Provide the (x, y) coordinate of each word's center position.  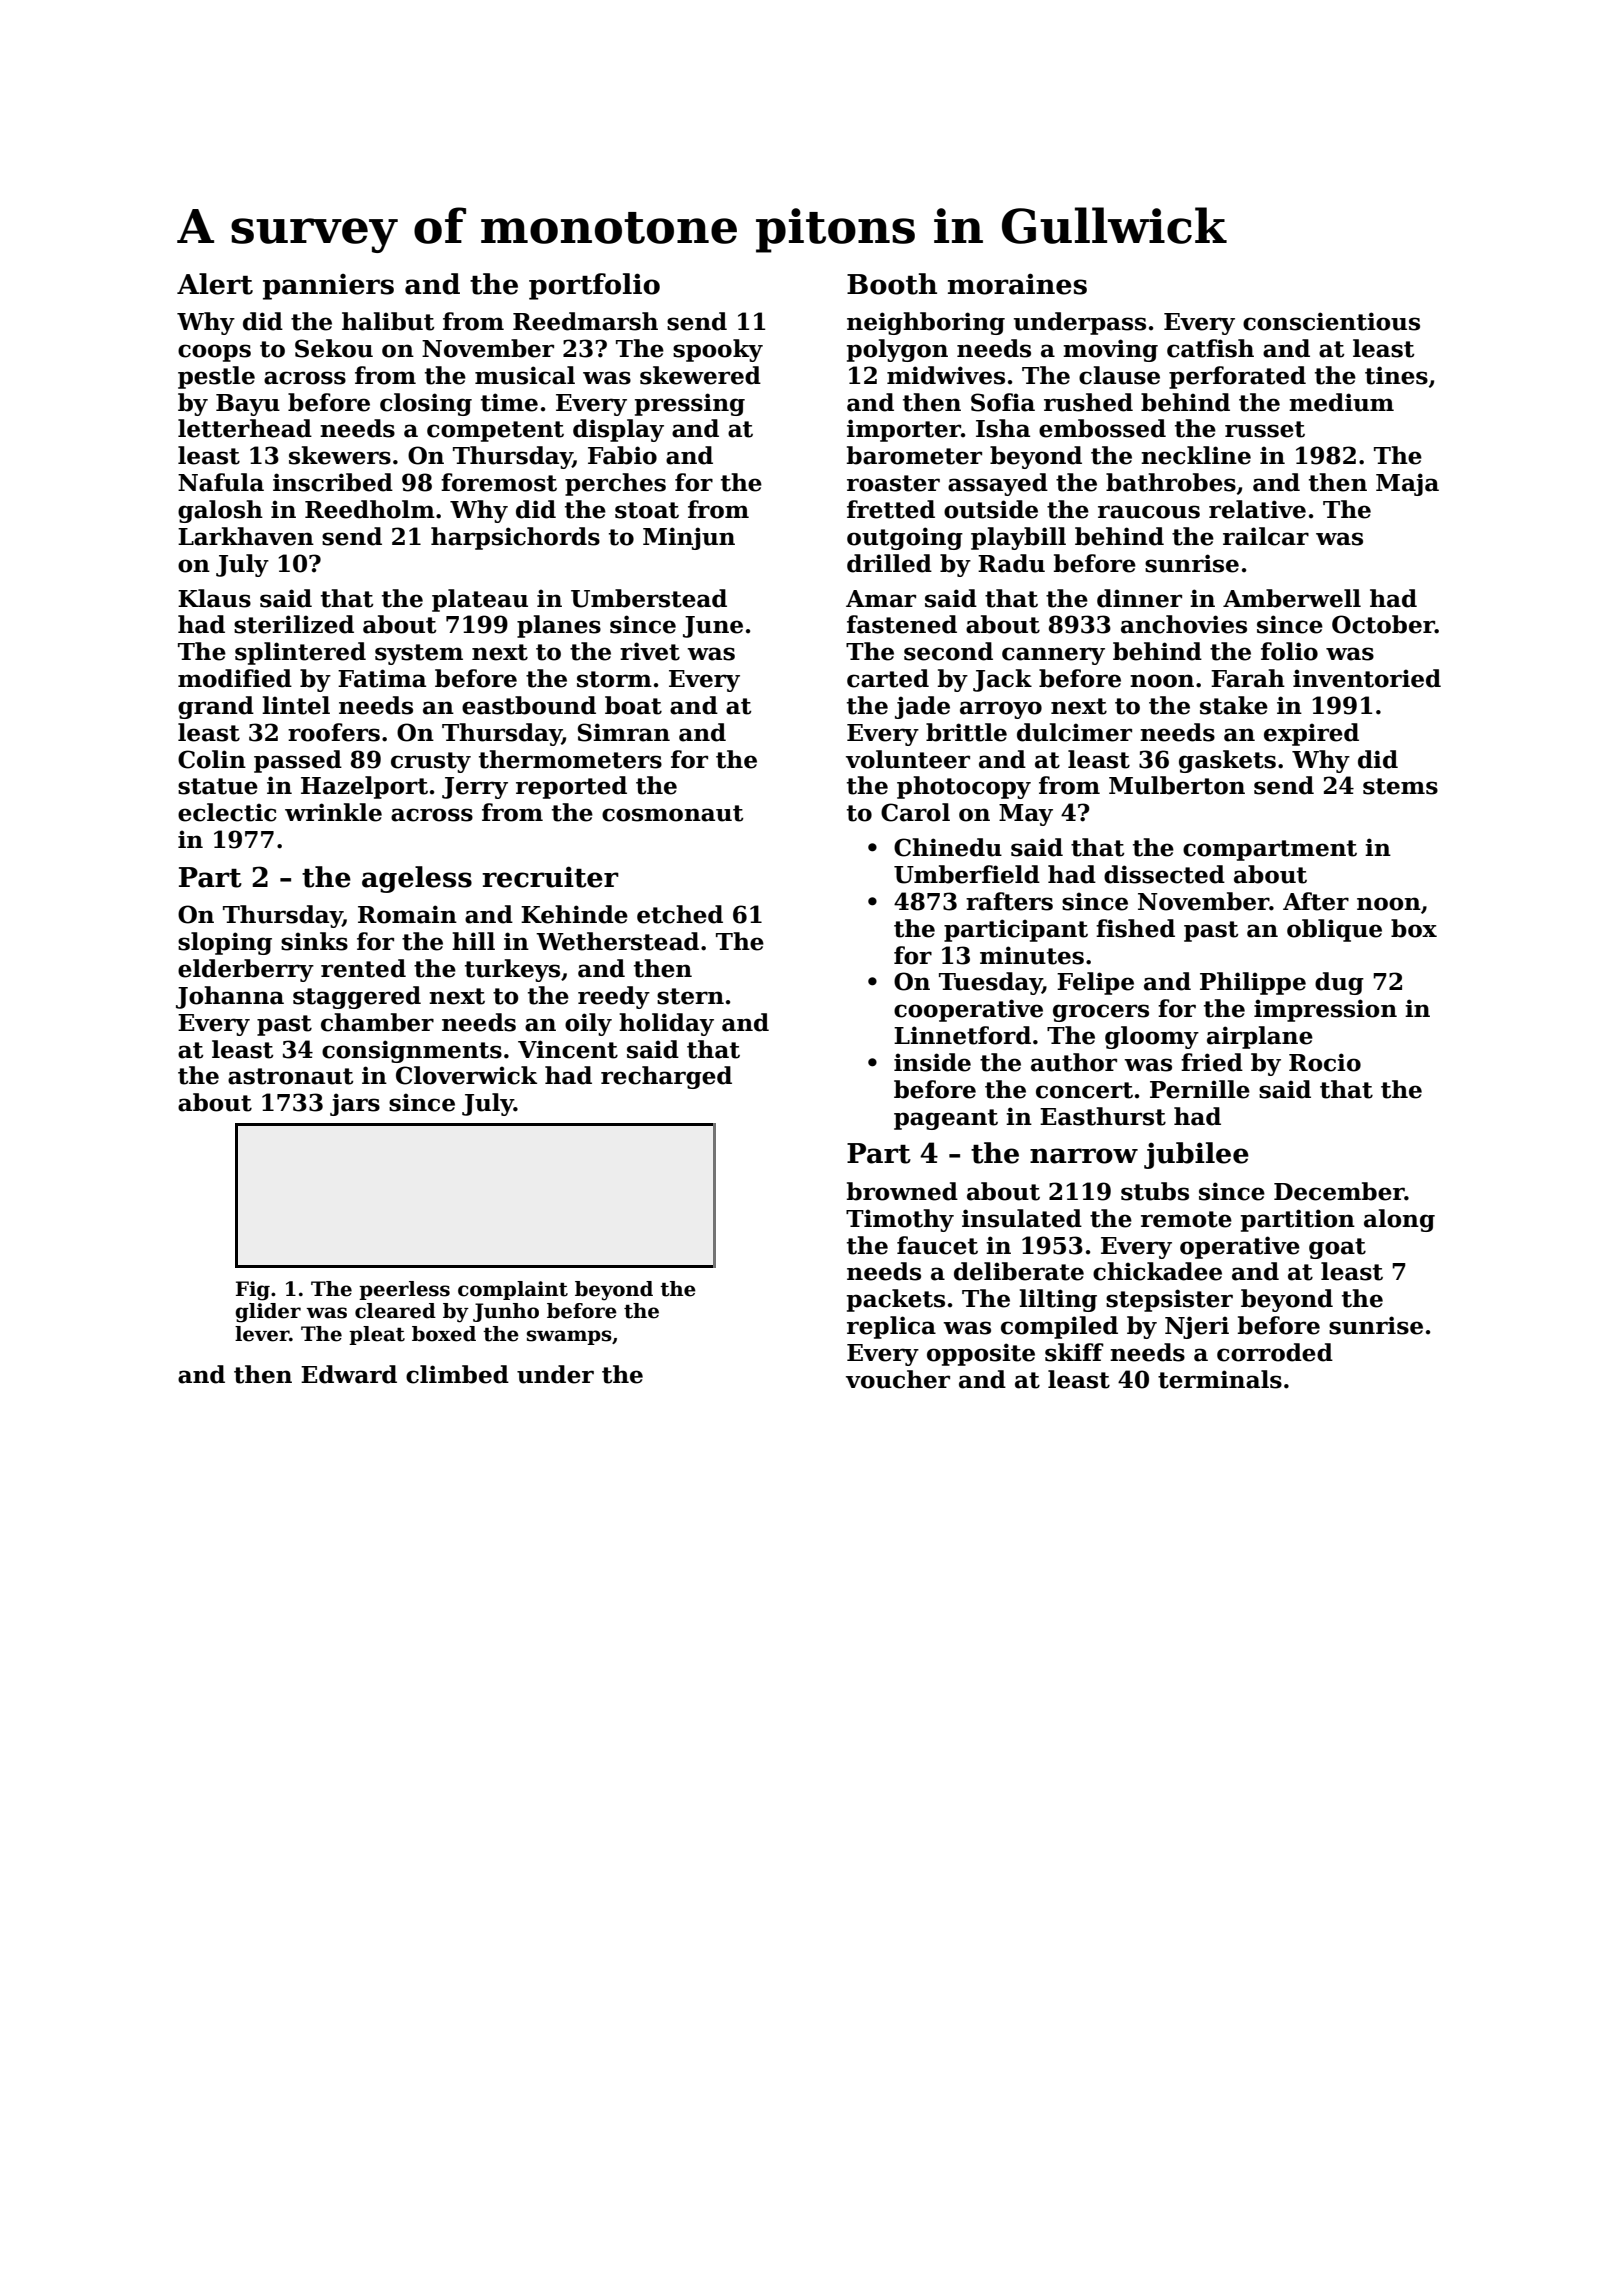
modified (235, 678)
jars (355, 1104)
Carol (915, 812)
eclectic (227, 812)
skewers (340, 455)
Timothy (900, 1220)
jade (922, 707)
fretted (891, 509)
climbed (457, 1374)
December (1339, 1191)
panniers (328, 287)
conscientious (1331, 321)
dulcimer (1074, 732)
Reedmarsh (585, 321)
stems (1400, 786)
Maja (1407, 484)
